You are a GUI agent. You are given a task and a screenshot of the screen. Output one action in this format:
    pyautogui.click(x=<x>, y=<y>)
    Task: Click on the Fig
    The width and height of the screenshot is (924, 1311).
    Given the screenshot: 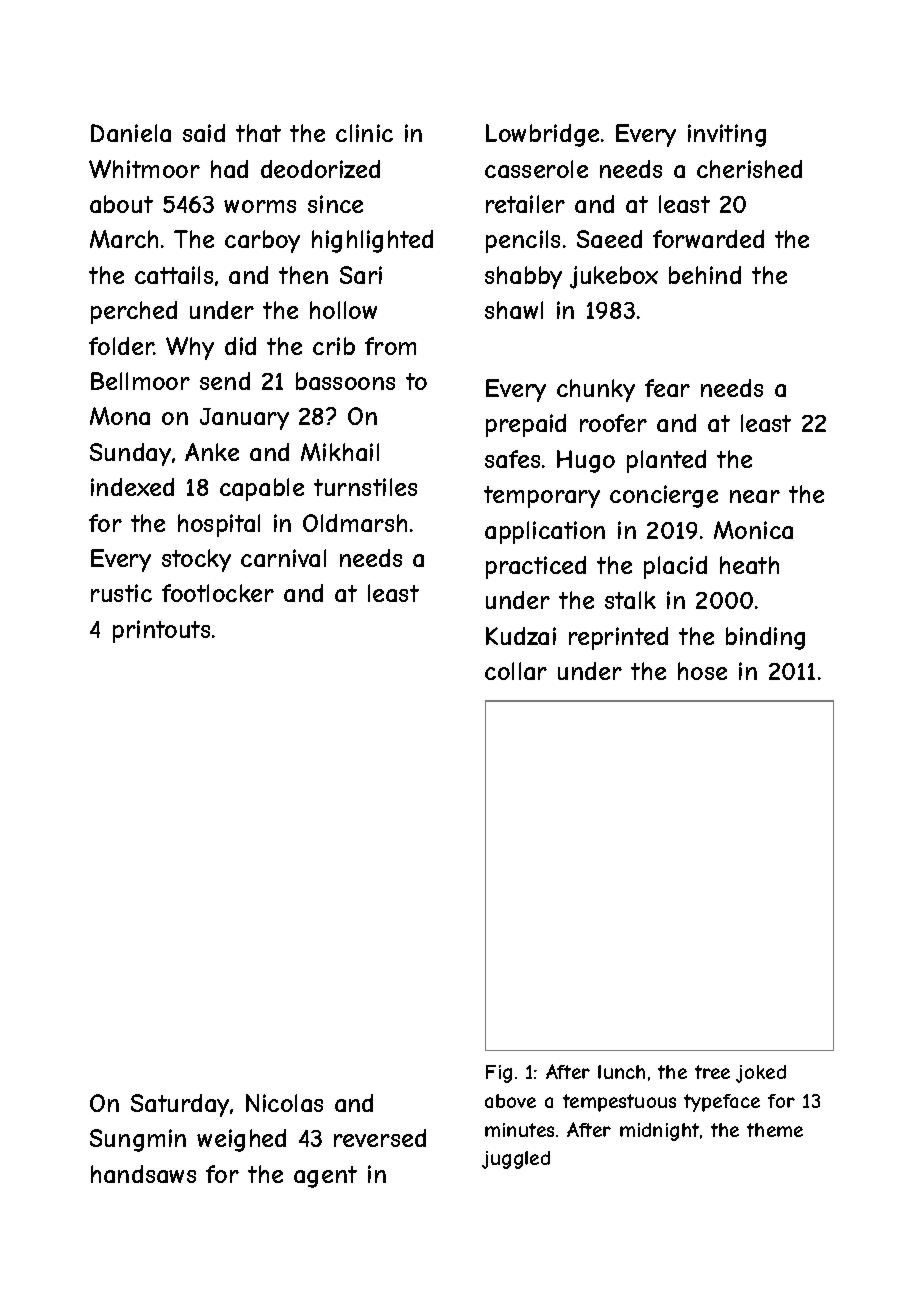 What is the action you would take?
    pyautogui.click(x=499, y=1074)
